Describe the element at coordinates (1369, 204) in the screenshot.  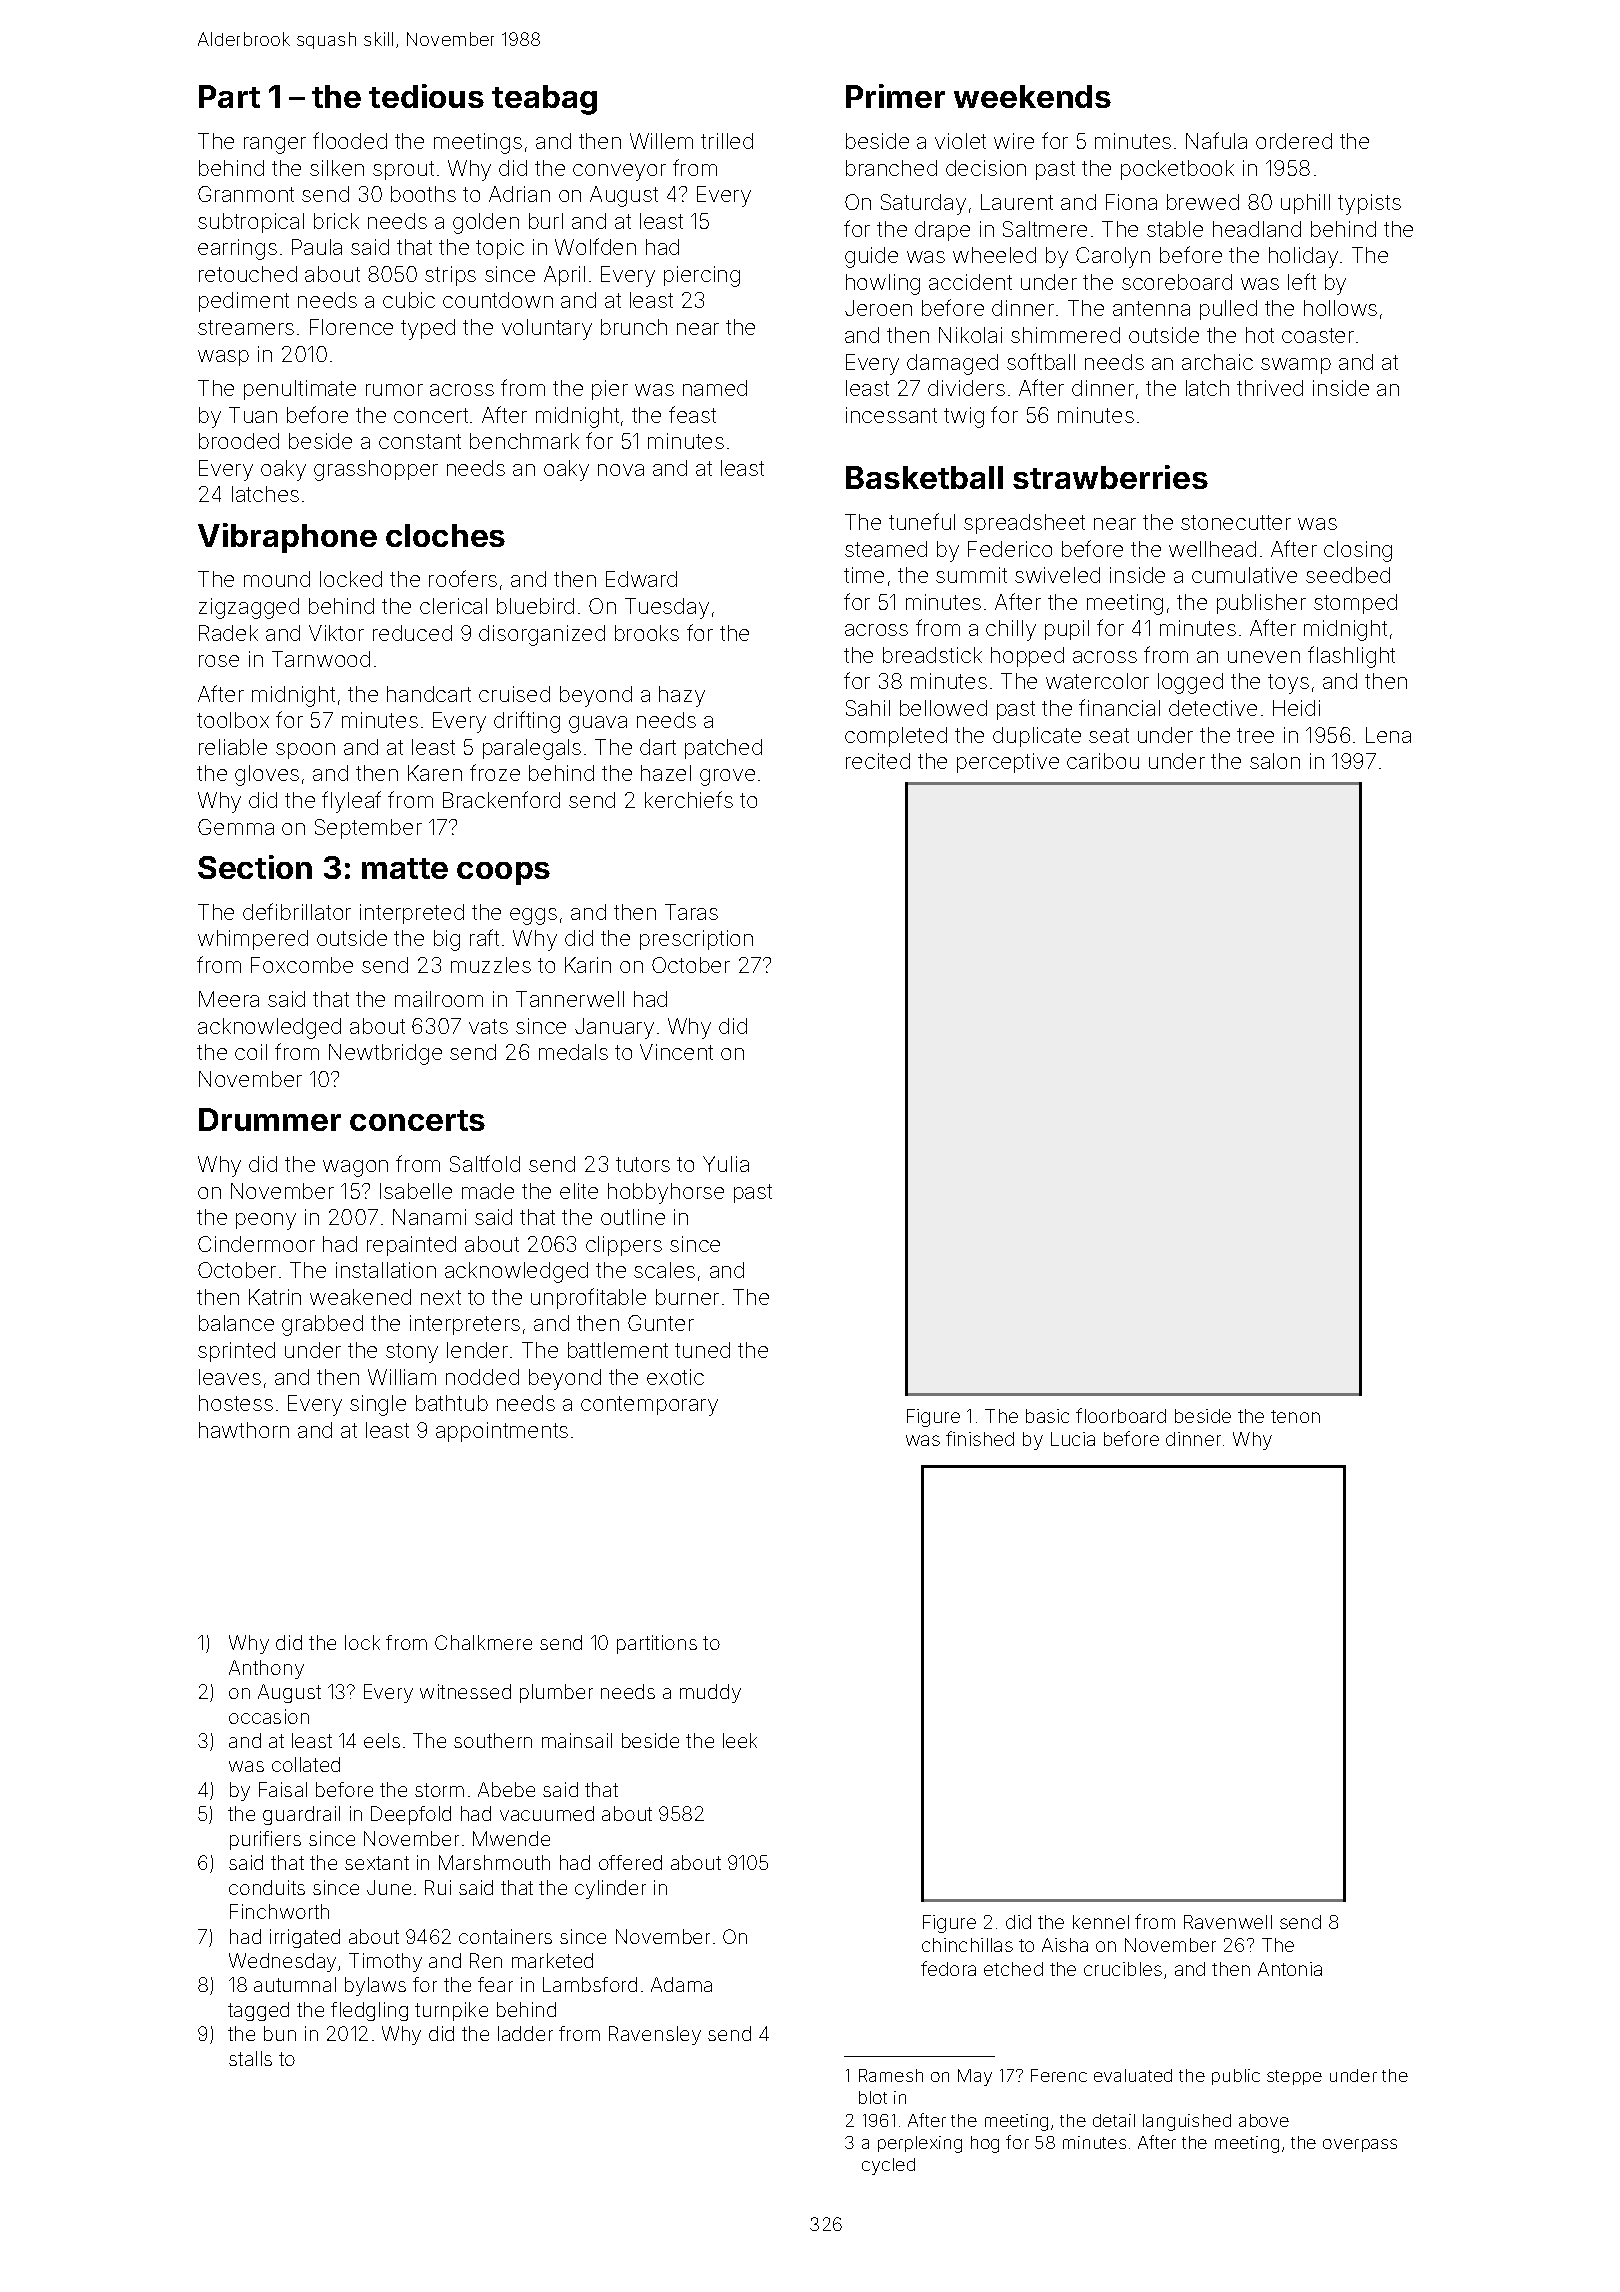
I see `typists` at that location.
